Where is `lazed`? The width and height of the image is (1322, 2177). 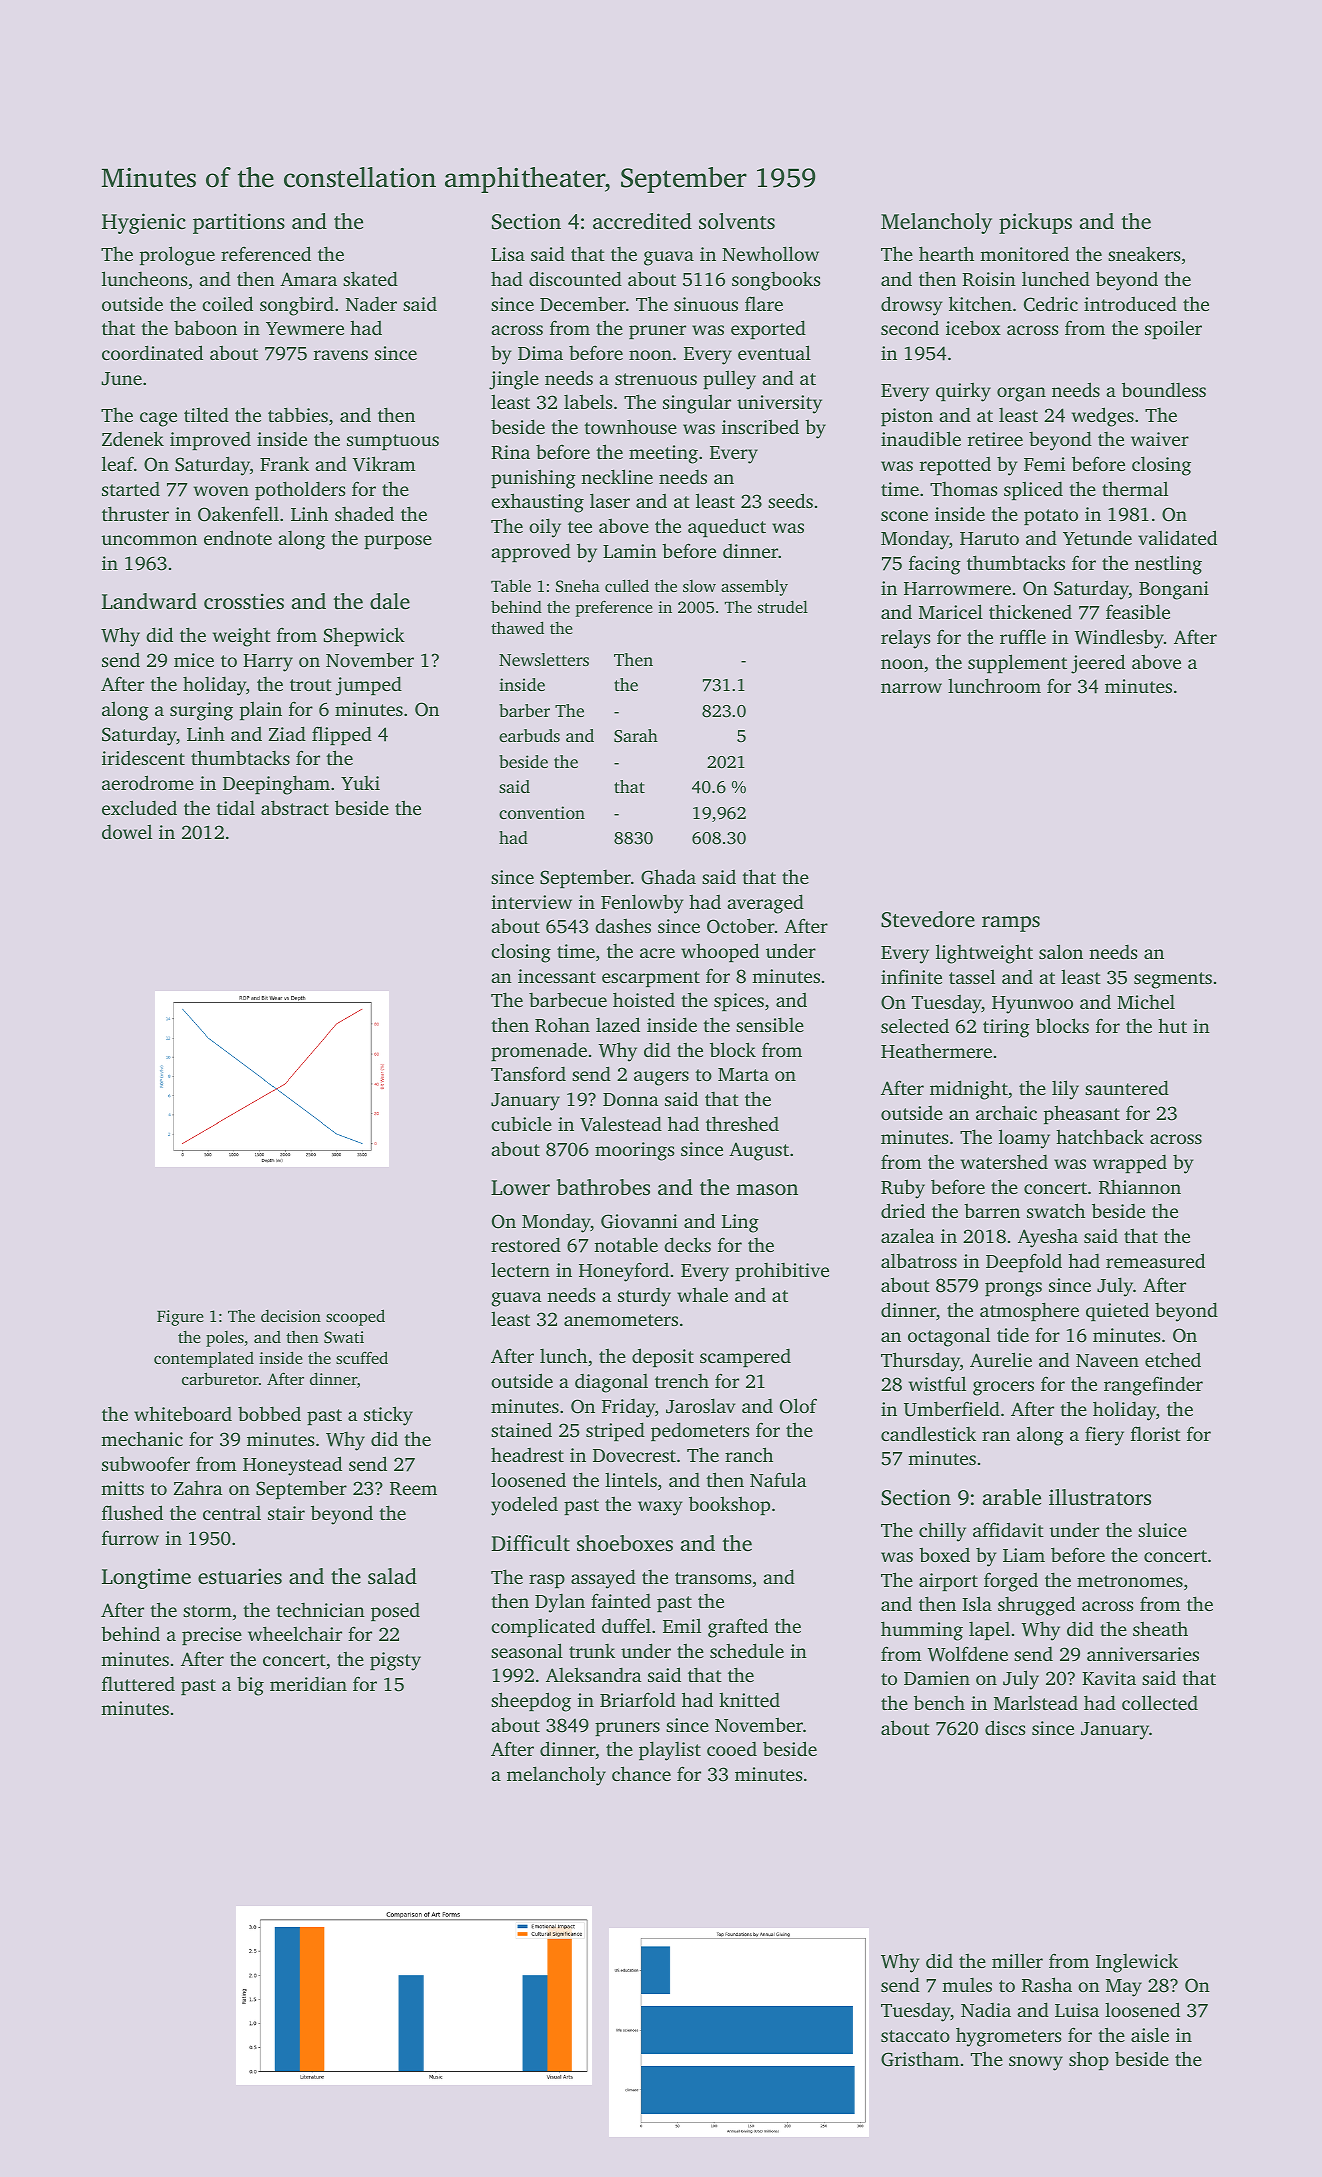 lazed is located at coordinates (618, 1024).
